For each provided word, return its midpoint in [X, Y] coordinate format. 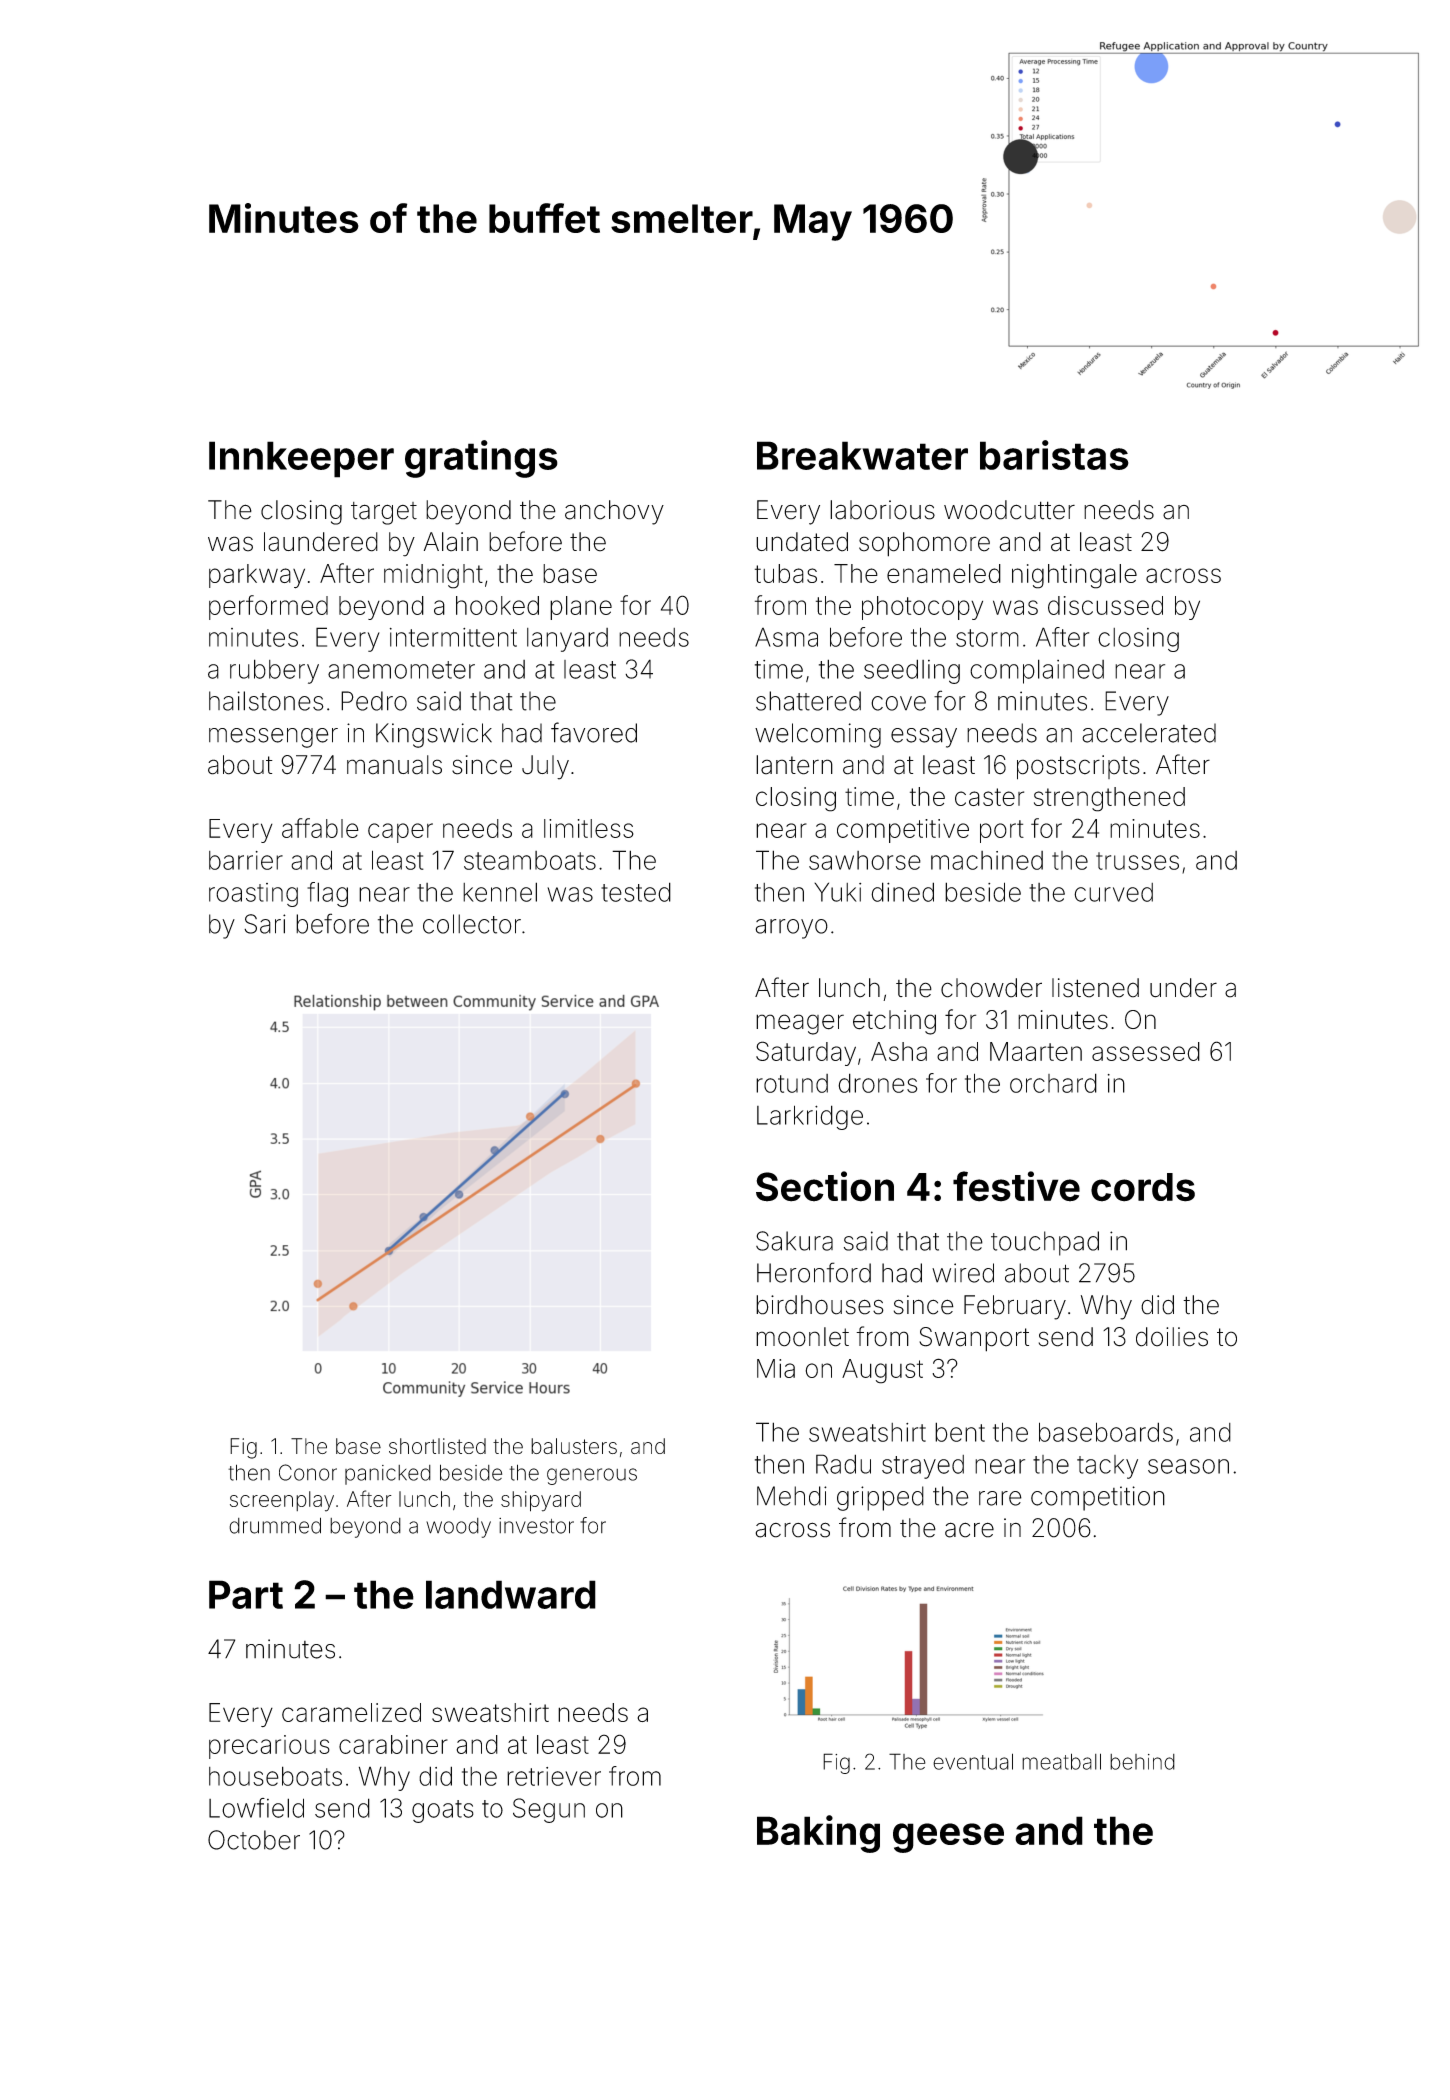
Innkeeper [301, 459]
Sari [265, 924]
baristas [1054, 455]
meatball [1061, 1761]
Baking [818, 1834]
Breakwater [862, 455]
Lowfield [256, 1808]
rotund [792, 1083]
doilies [1172, 1337]
